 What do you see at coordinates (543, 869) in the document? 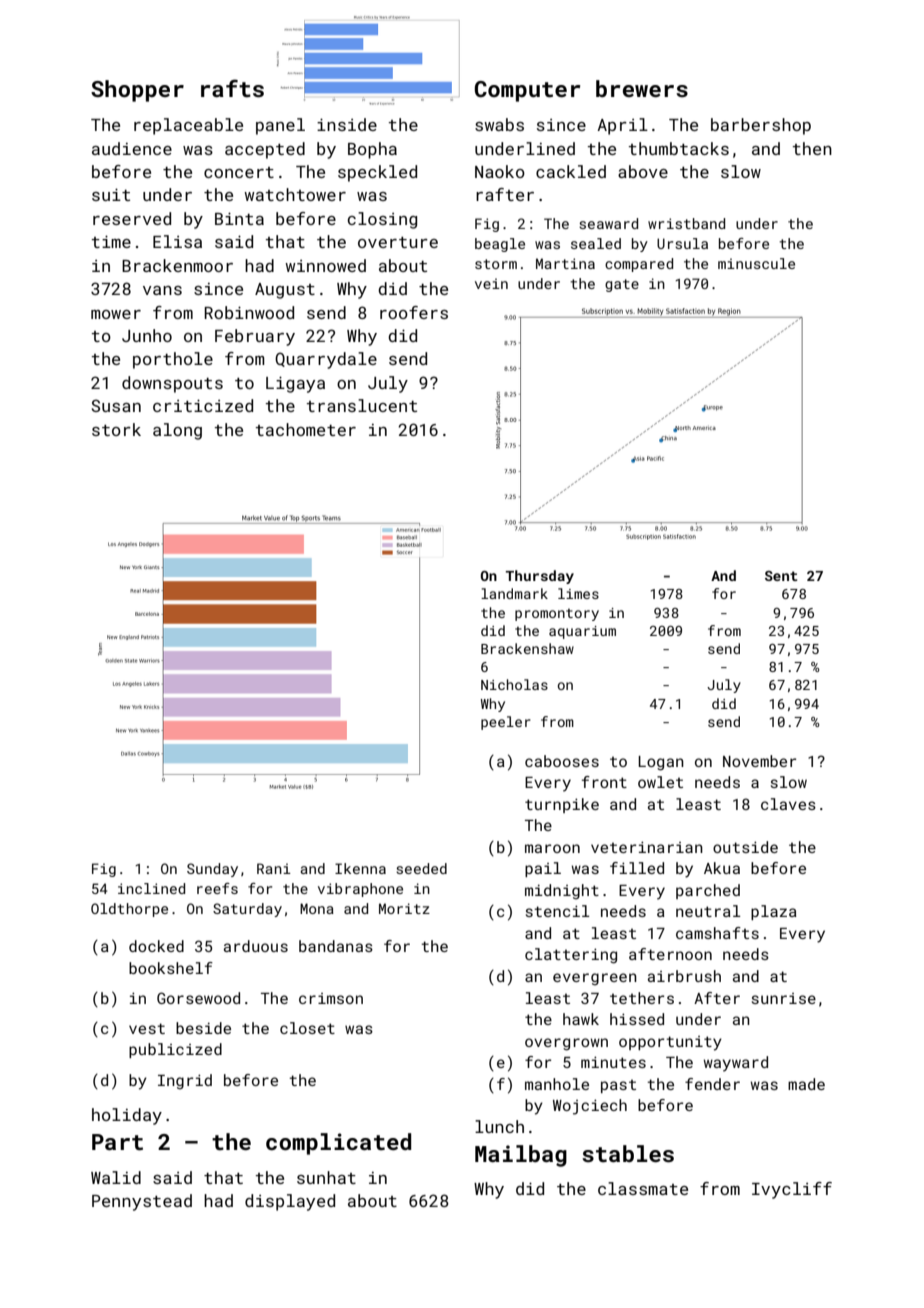
I see `pail` at bounding box center [543, 869].
